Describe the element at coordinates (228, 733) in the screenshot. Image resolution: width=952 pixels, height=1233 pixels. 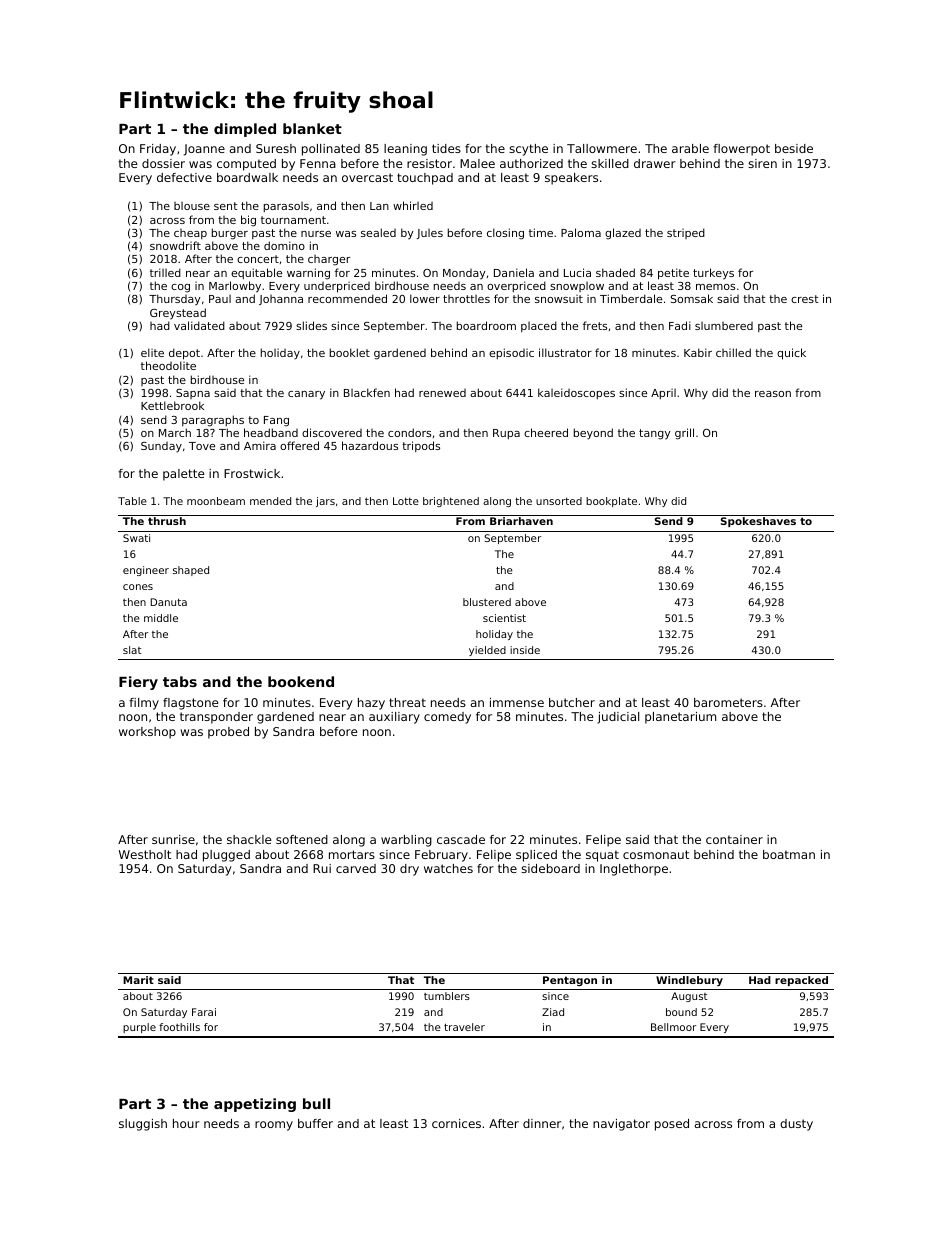
I see `probed` at that location.
